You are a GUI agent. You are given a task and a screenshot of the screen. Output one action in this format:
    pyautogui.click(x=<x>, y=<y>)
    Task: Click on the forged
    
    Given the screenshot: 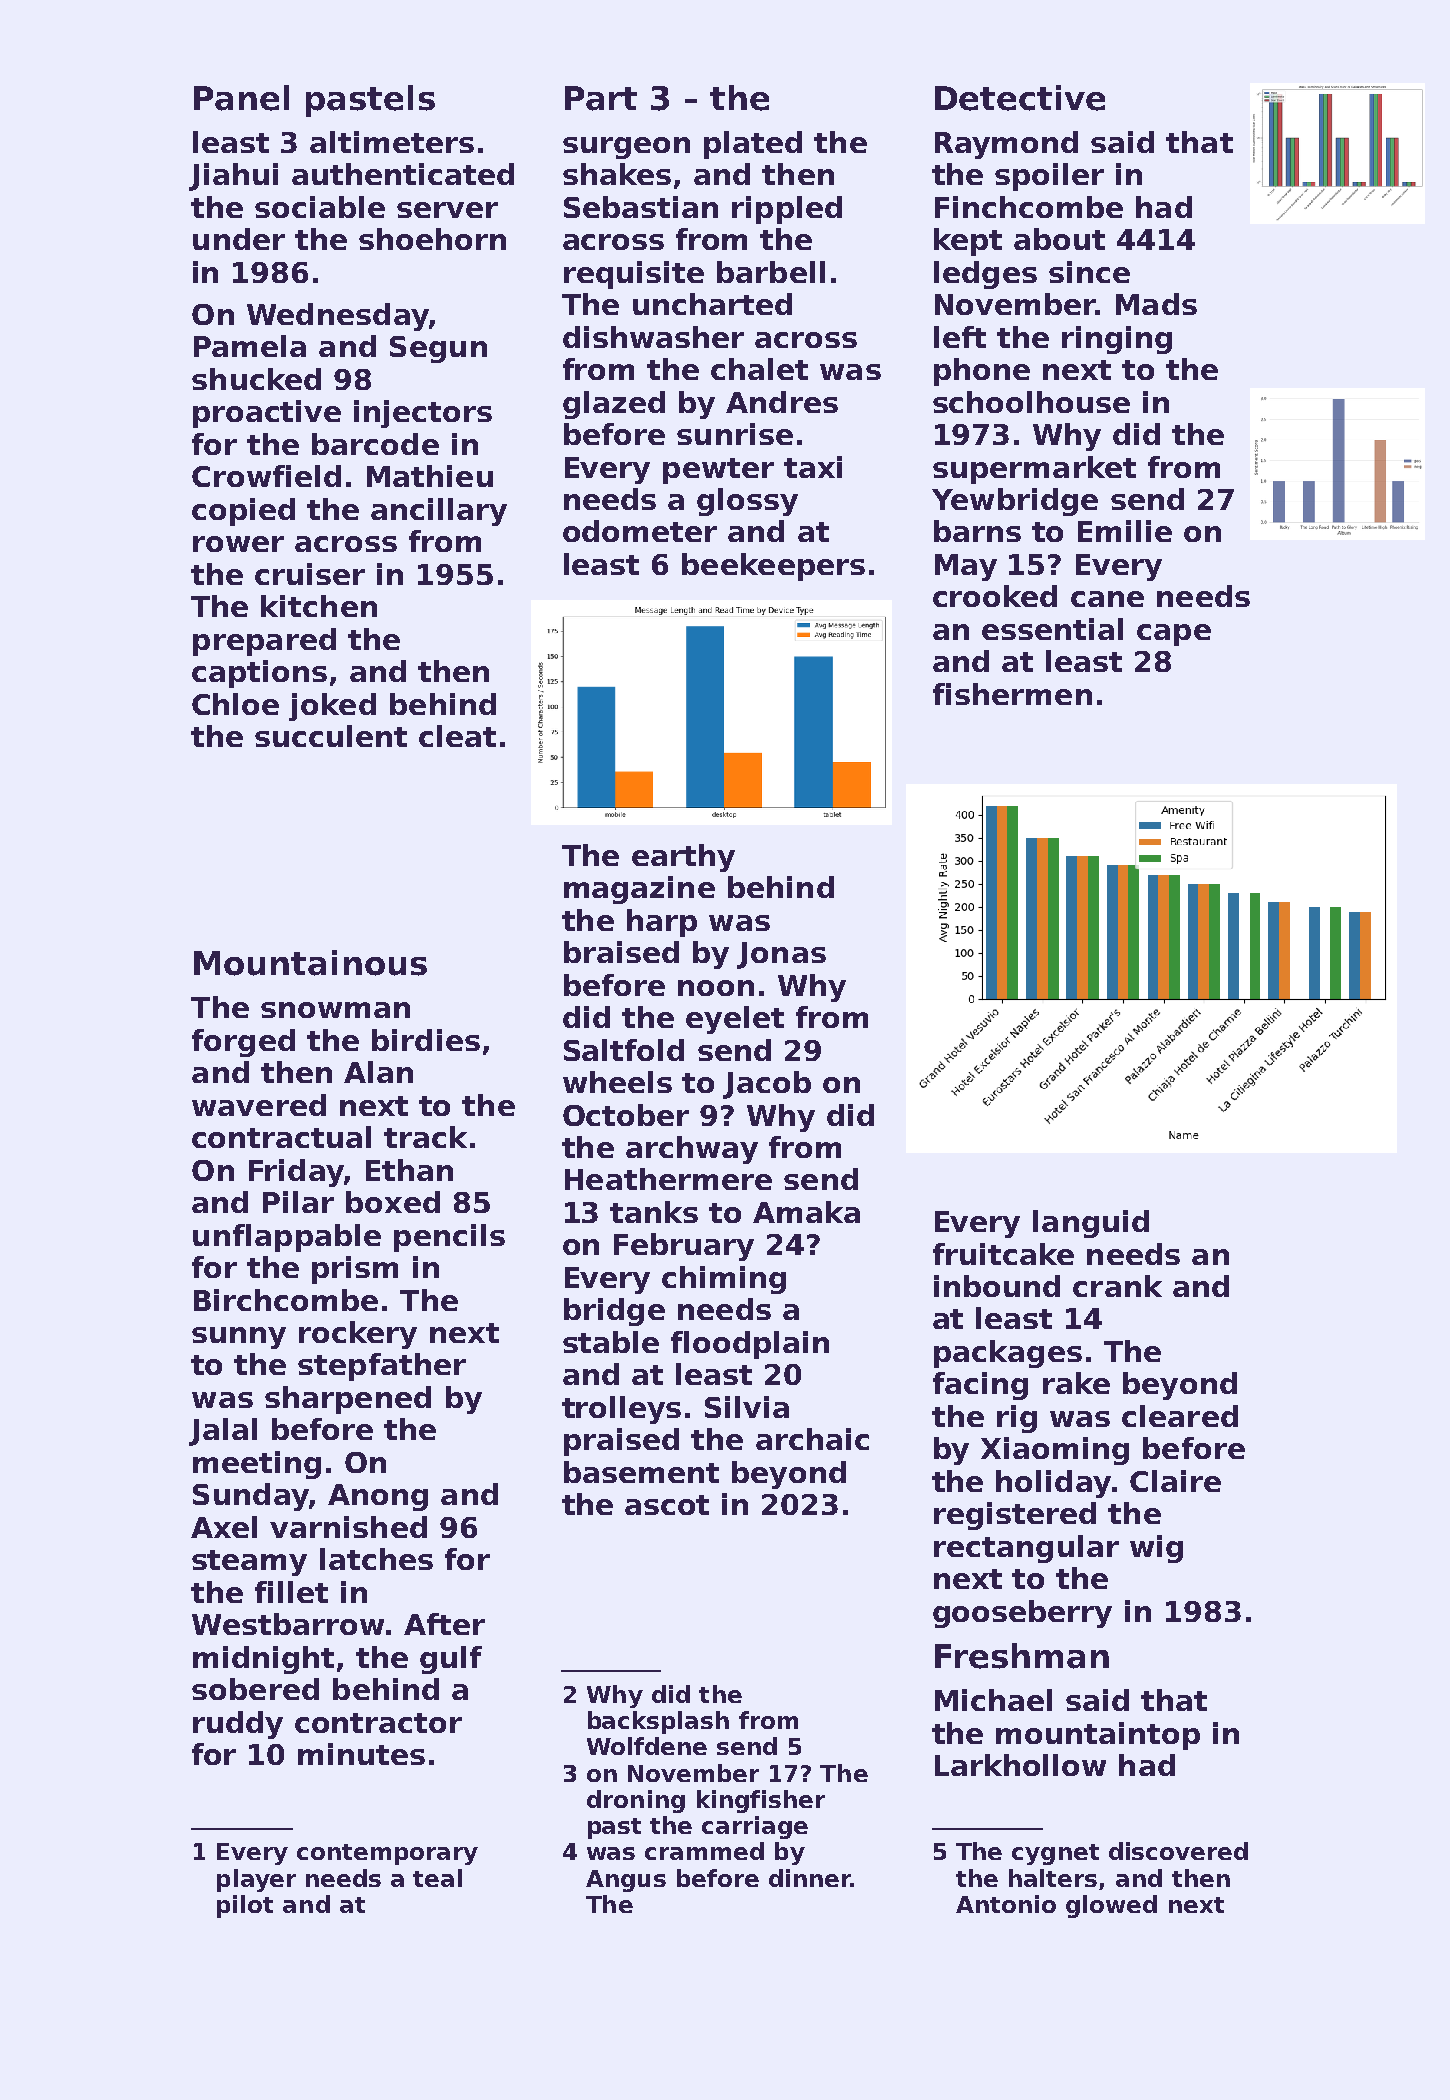 What is the action you would take?
    pyautogui.click(x=243, y=1043)
